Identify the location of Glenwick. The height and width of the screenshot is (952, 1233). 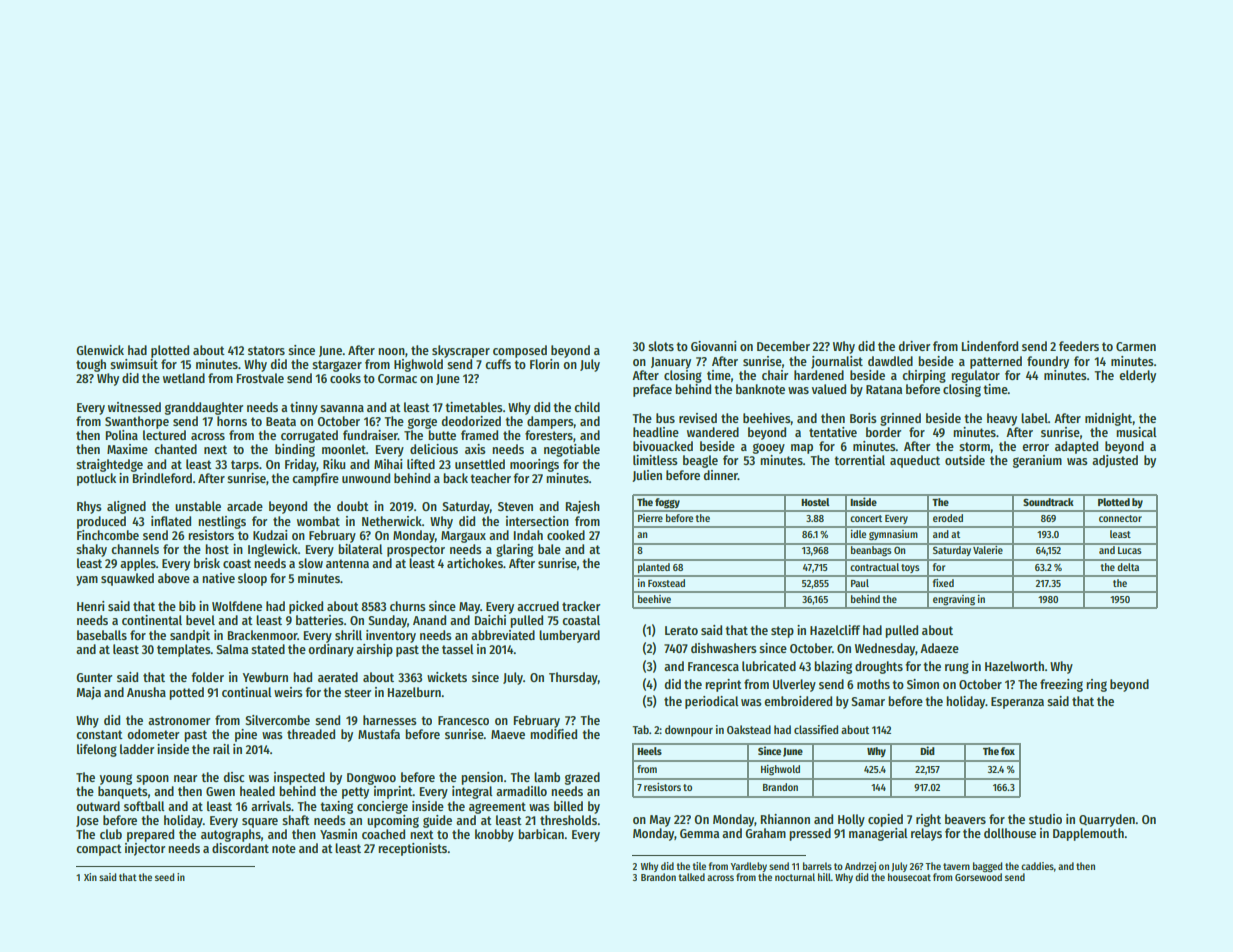
(100, 350).
